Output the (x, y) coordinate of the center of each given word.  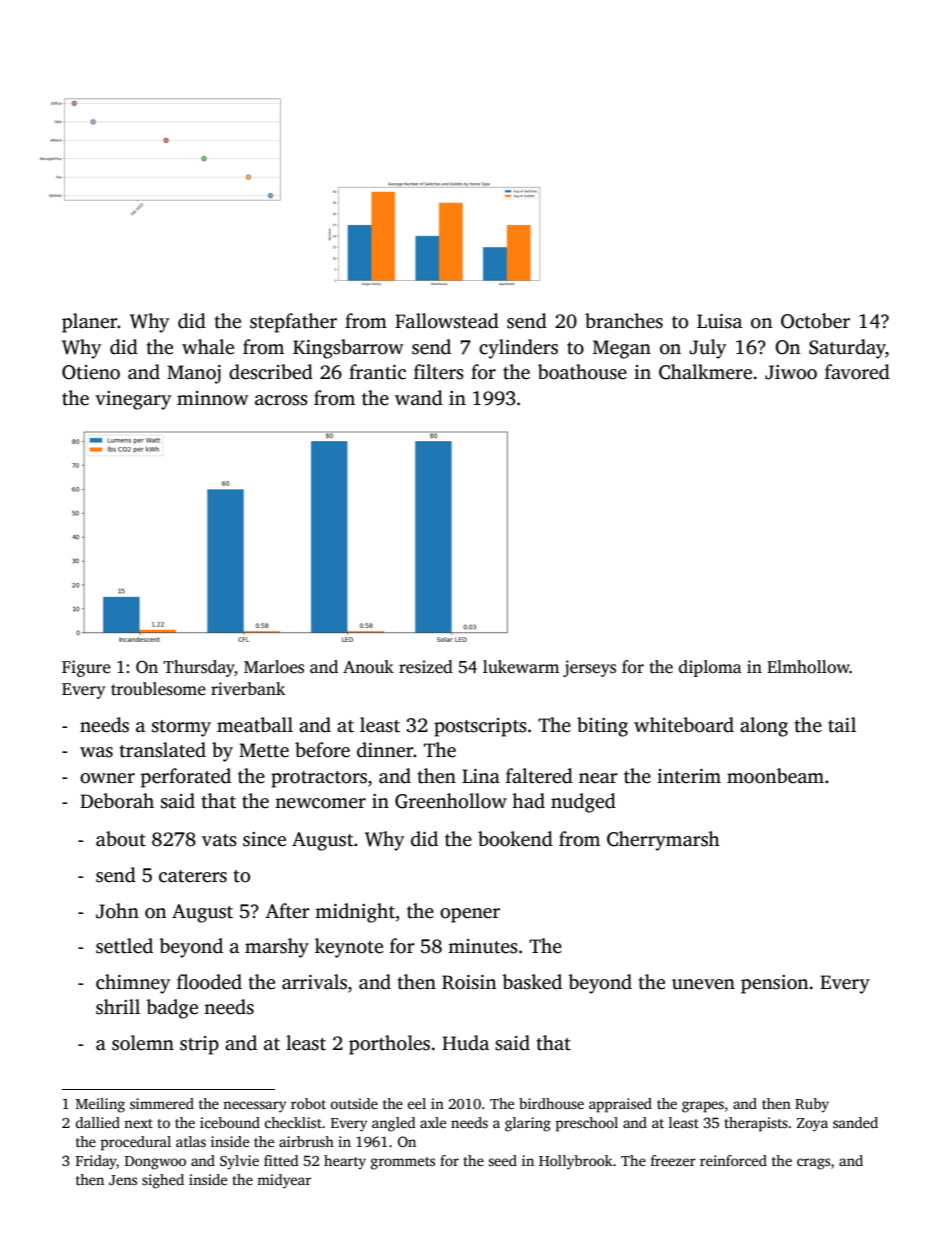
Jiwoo (791, 372)
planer (90, 323)
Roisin (469, 982)
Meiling (100, 1105)
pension (774, 984)
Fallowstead (447, 321)
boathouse (582, 372)
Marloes (274, 667)
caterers (193, 876)
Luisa (719, 321)
